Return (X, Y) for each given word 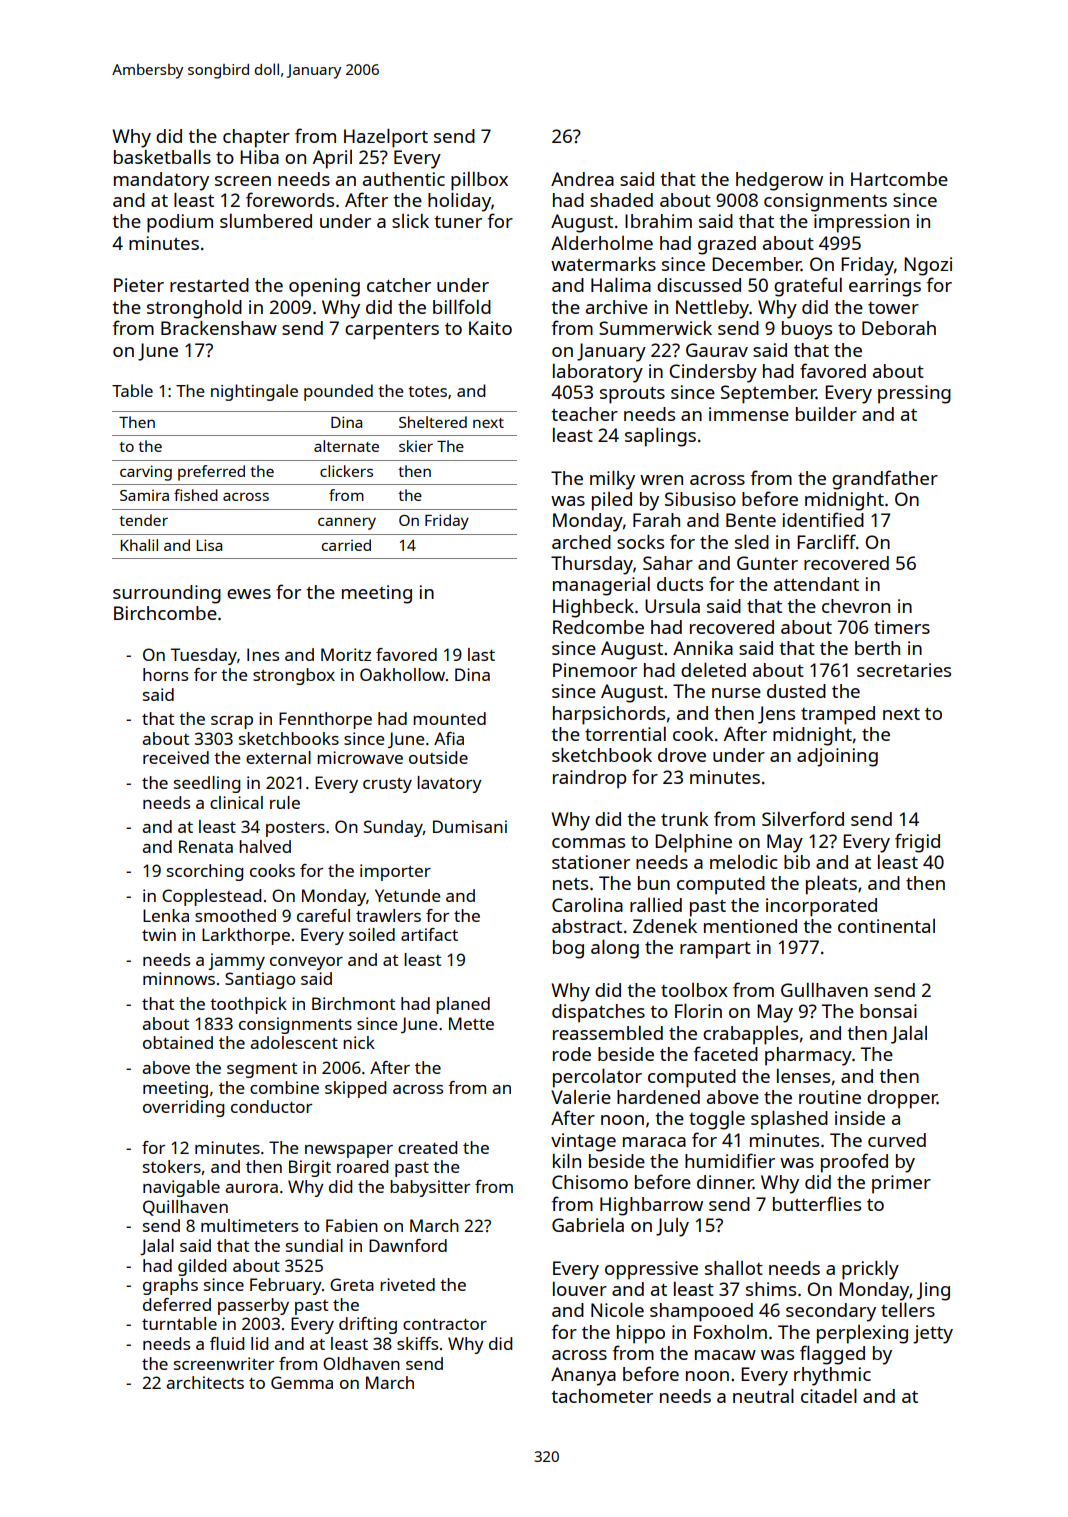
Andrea (582, 179)
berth (877, 648)
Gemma (302, 1382)
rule (285, 802)
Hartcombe (899, 179)
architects (205, 1382)
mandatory (161, 181)
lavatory (449, 784)
